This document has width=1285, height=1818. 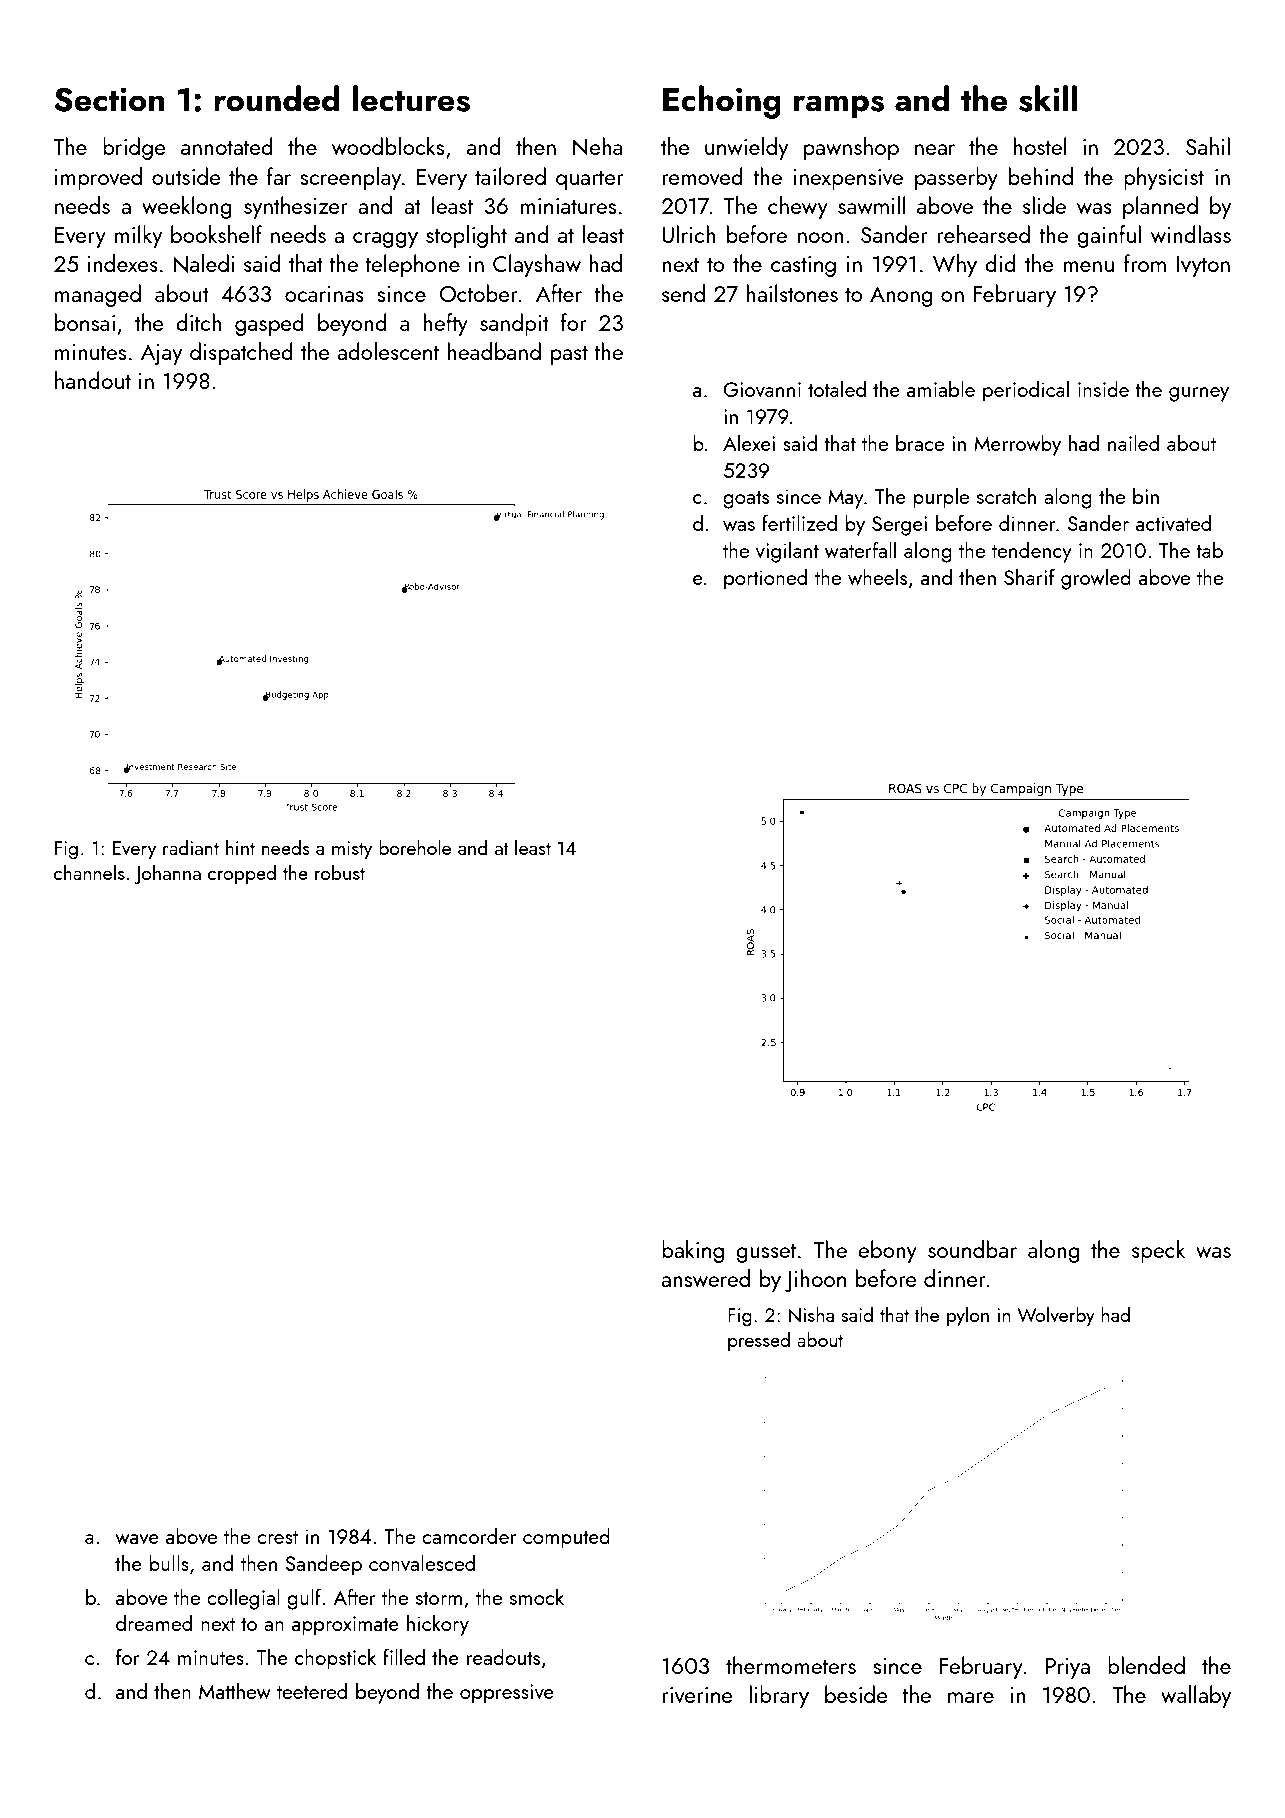 What do you see at coordinates (1029, 576) in the document?
I see `Sharif` at bounding box center [1029, 576].
